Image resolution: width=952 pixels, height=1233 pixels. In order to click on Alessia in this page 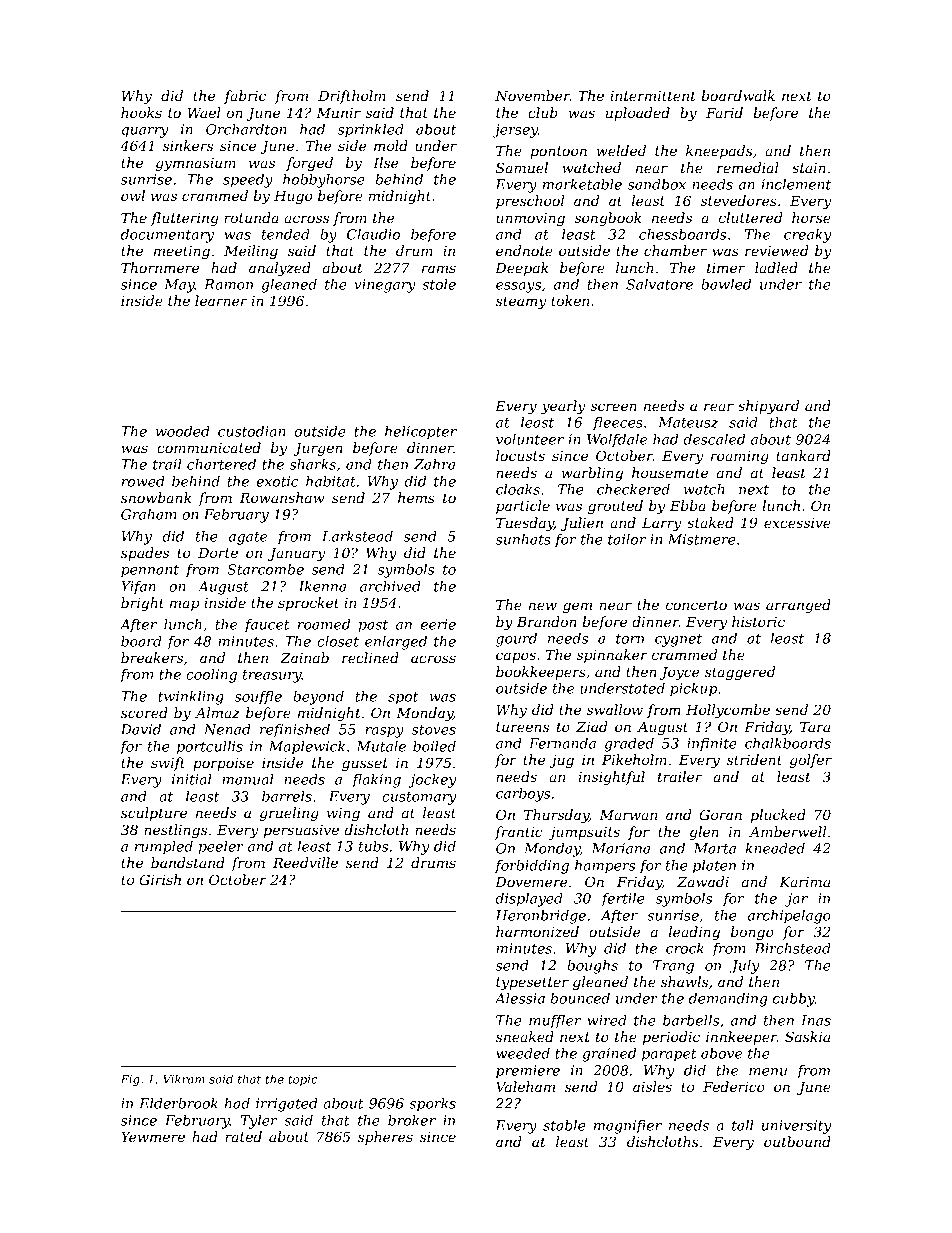, I will do `click(519, 998)`.
